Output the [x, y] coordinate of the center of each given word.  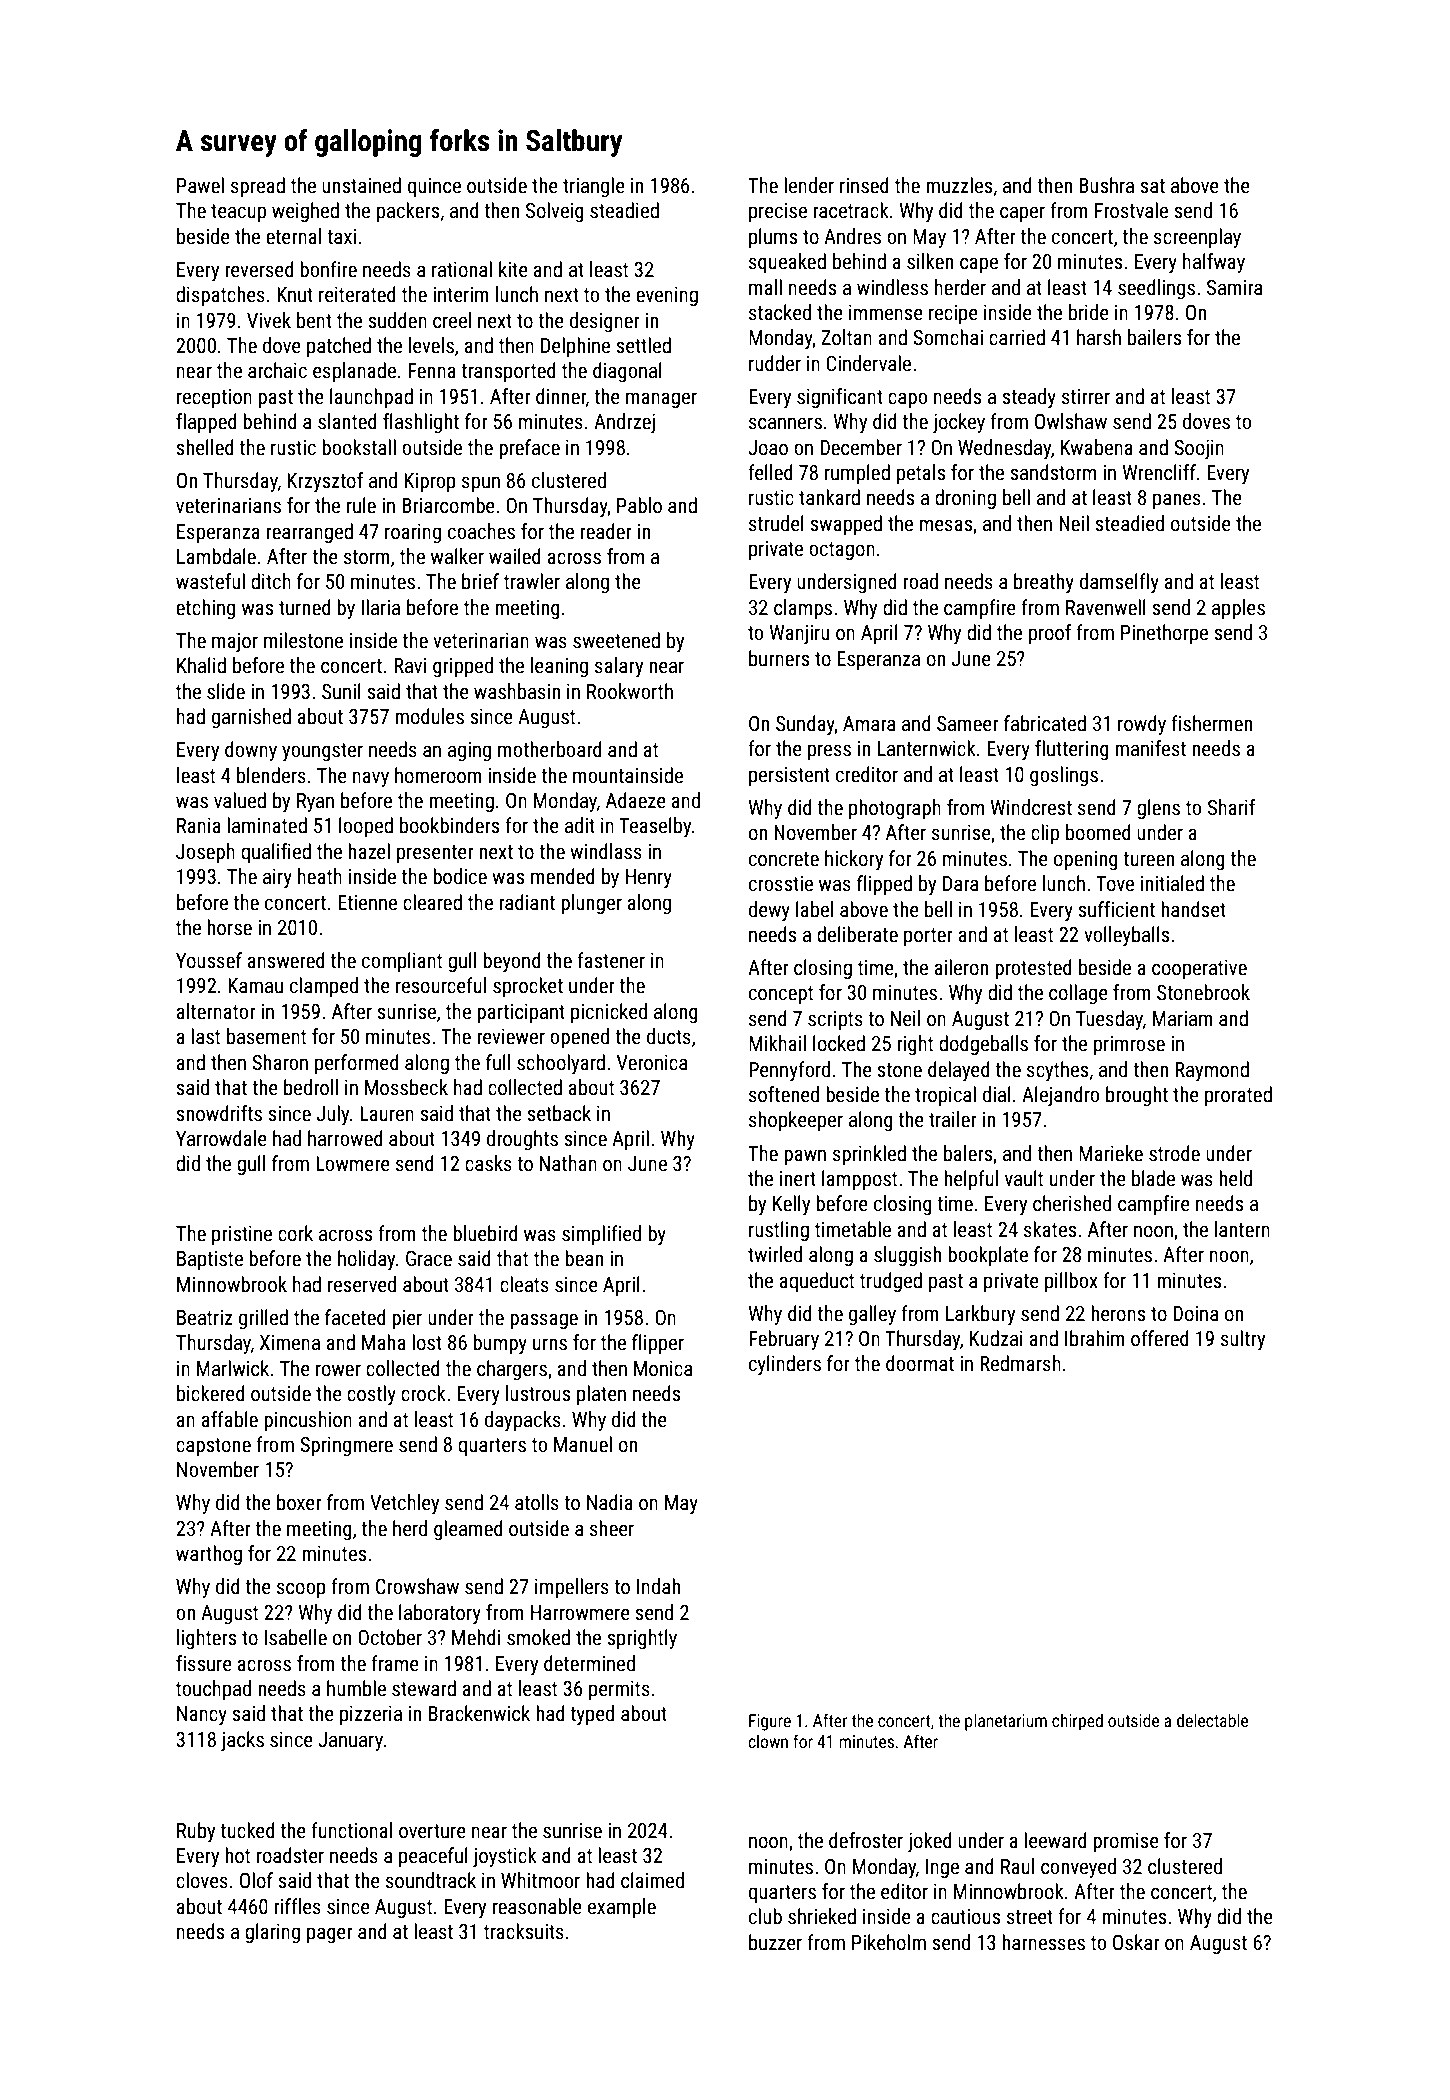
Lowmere [353, 1164]
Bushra [1106, 185]
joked [930, 1842]
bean [584, 1258]
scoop [301, 1590]
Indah [658, 1586]
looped [366, 827]
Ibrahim [1095, 1338]
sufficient [1116, 909]
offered [1160, 1338]
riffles [297, 1906]
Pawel [200, 185]
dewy [769, 911]
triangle [594, 187]
